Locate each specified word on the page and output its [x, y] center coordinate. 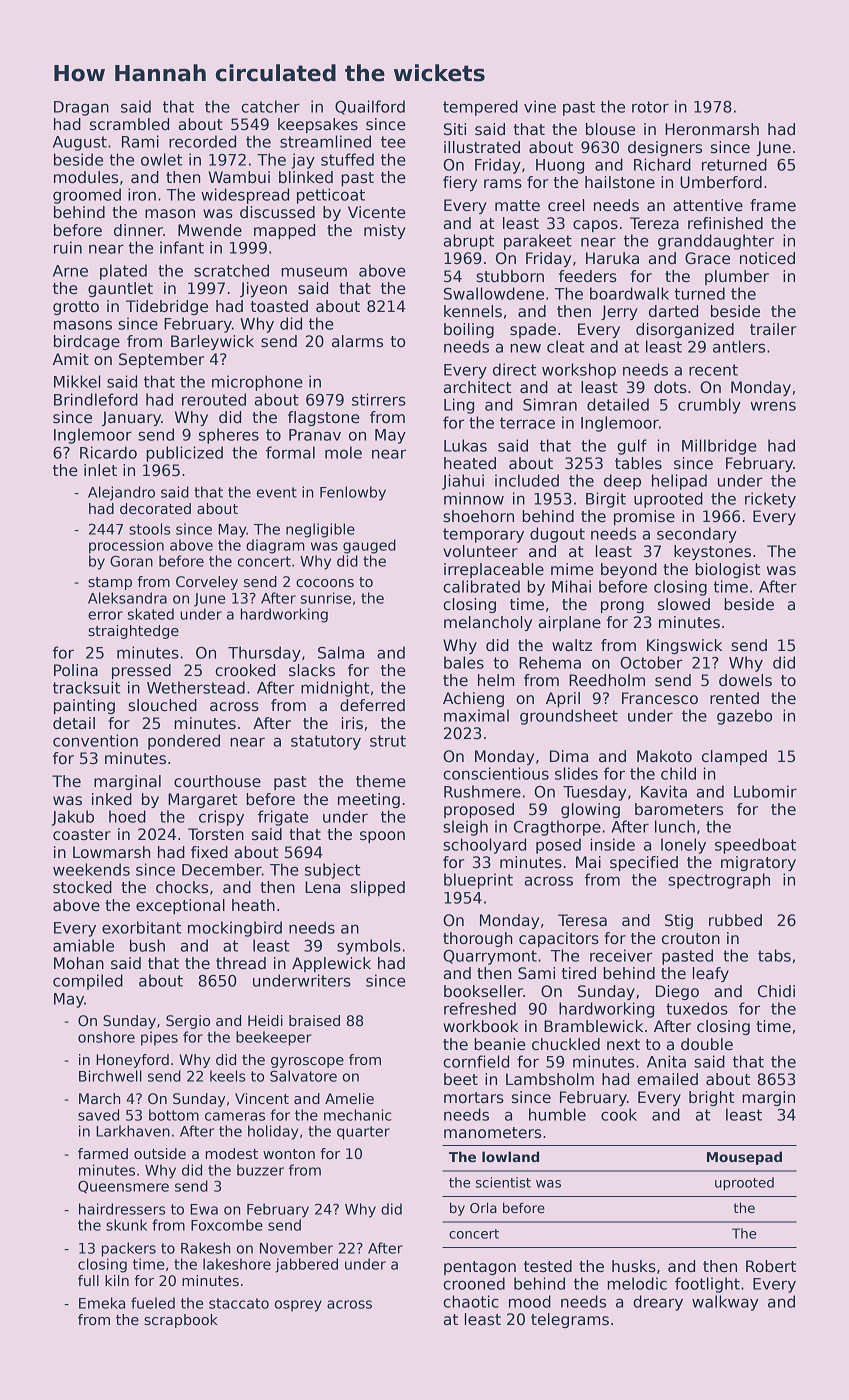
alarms [357, 341]
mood [530, 1301]
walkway [725, 1303]
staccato [239, 1303]
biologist [727, 570]
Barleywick [212, 342]
